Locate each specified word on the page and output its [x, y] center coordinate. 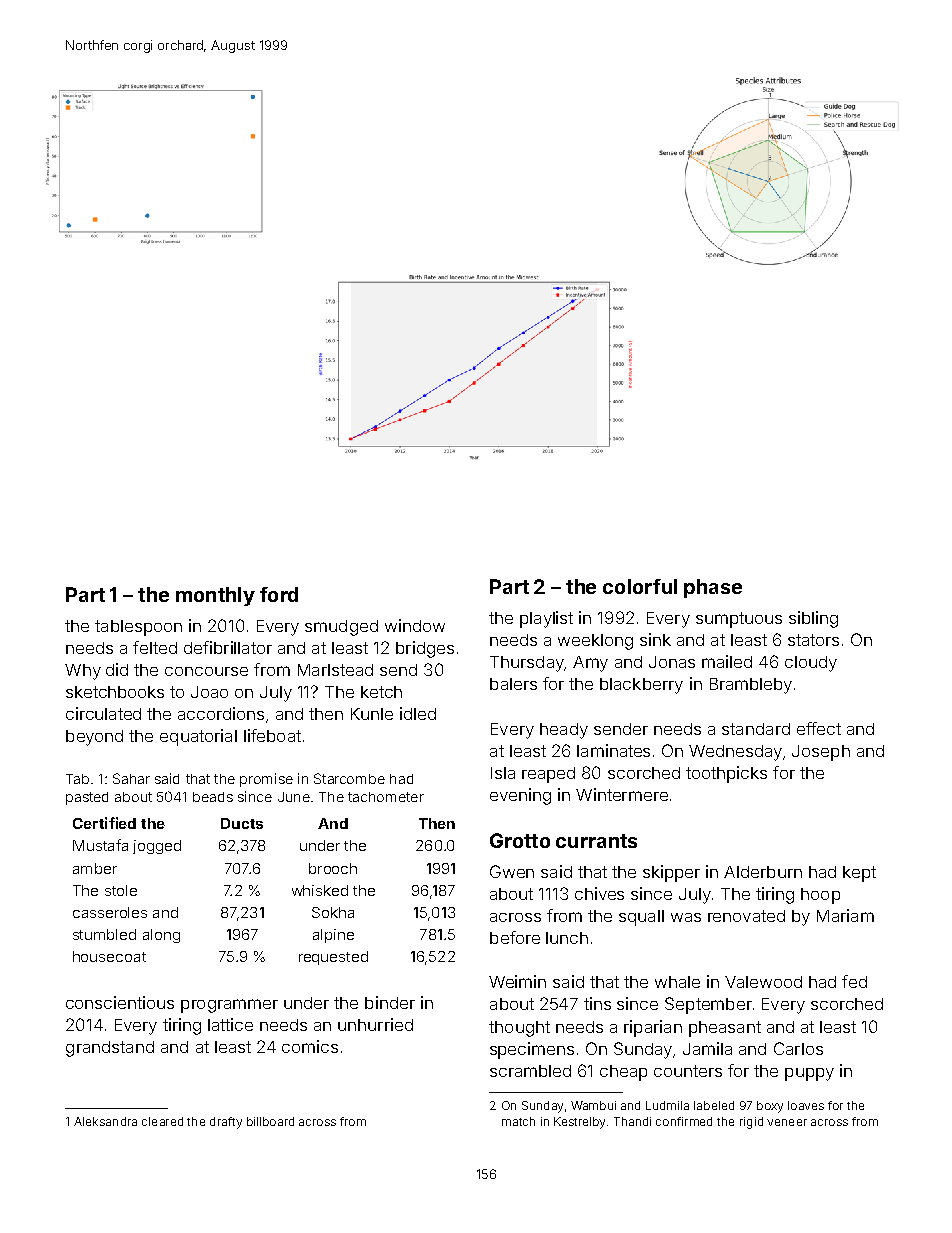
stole [121, 890]
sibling [813, 619]
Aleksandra [105, 1121]
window [415, 625]
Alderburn [763, 872]
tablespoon [138, 628]
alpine [333, 936]
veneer [787, 1122]
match [518, 1121]
